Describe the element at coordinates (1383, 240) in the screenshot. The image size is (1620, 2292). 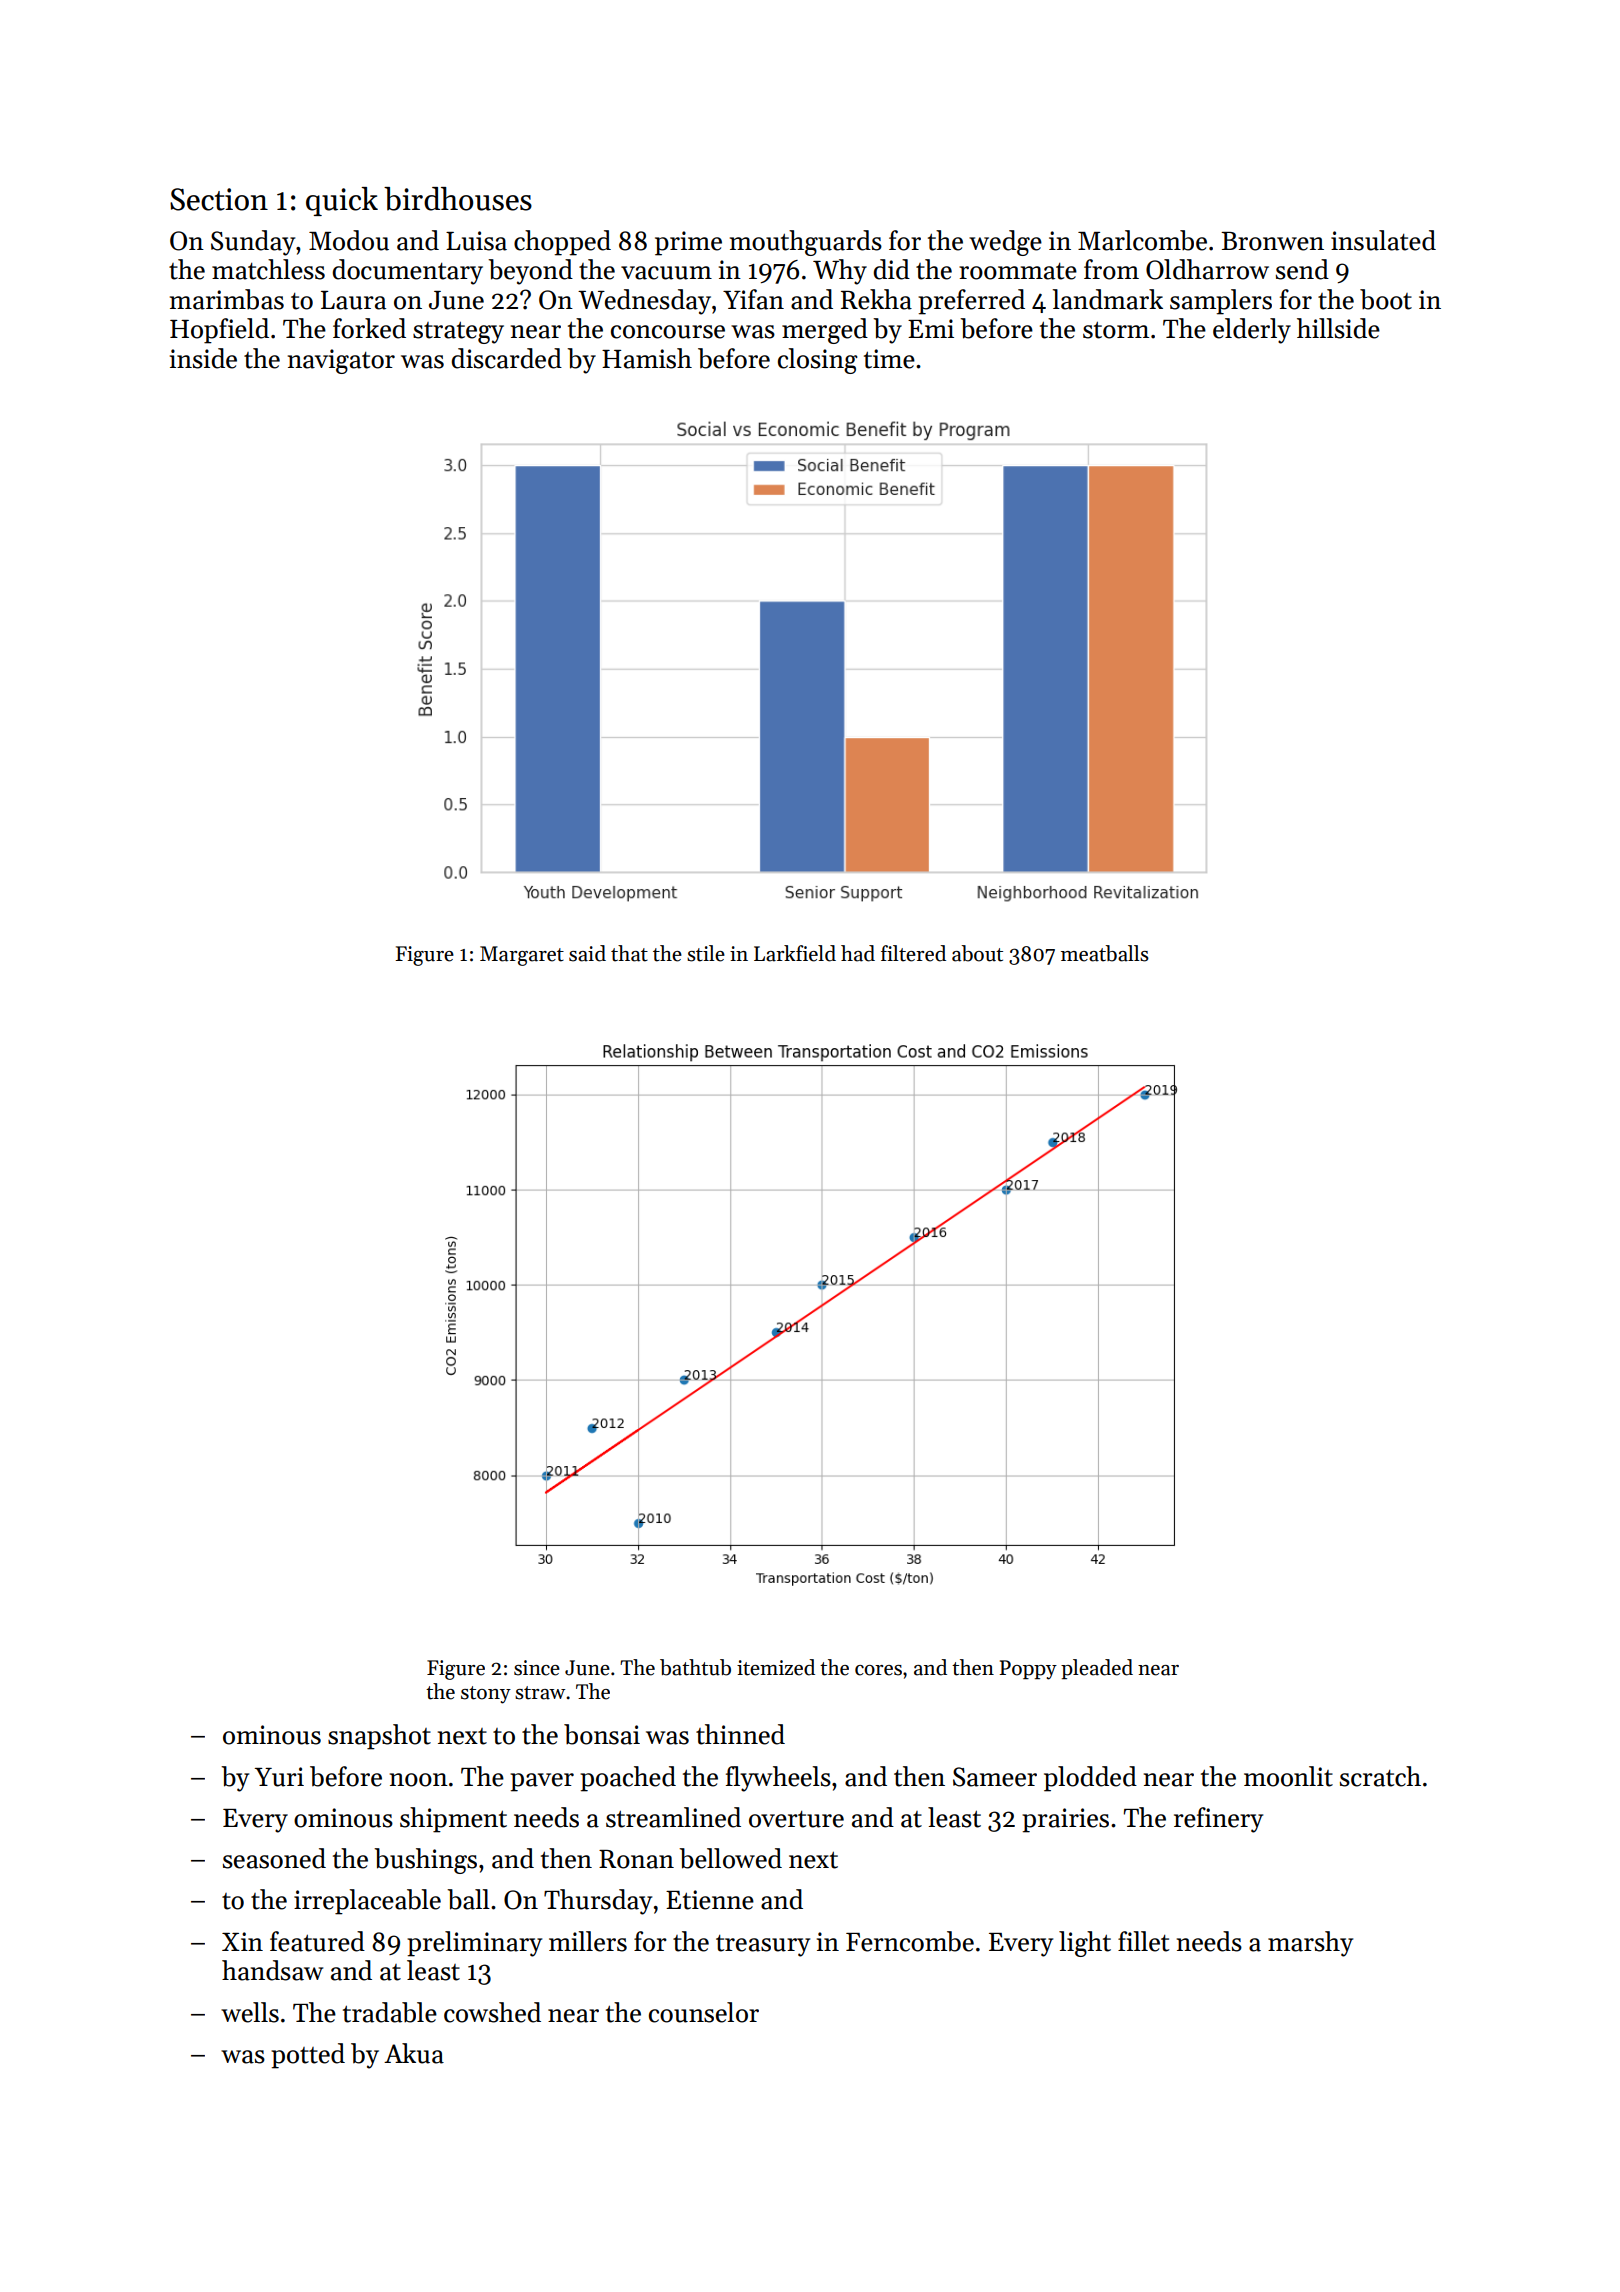
I see `insulated` at that location.
